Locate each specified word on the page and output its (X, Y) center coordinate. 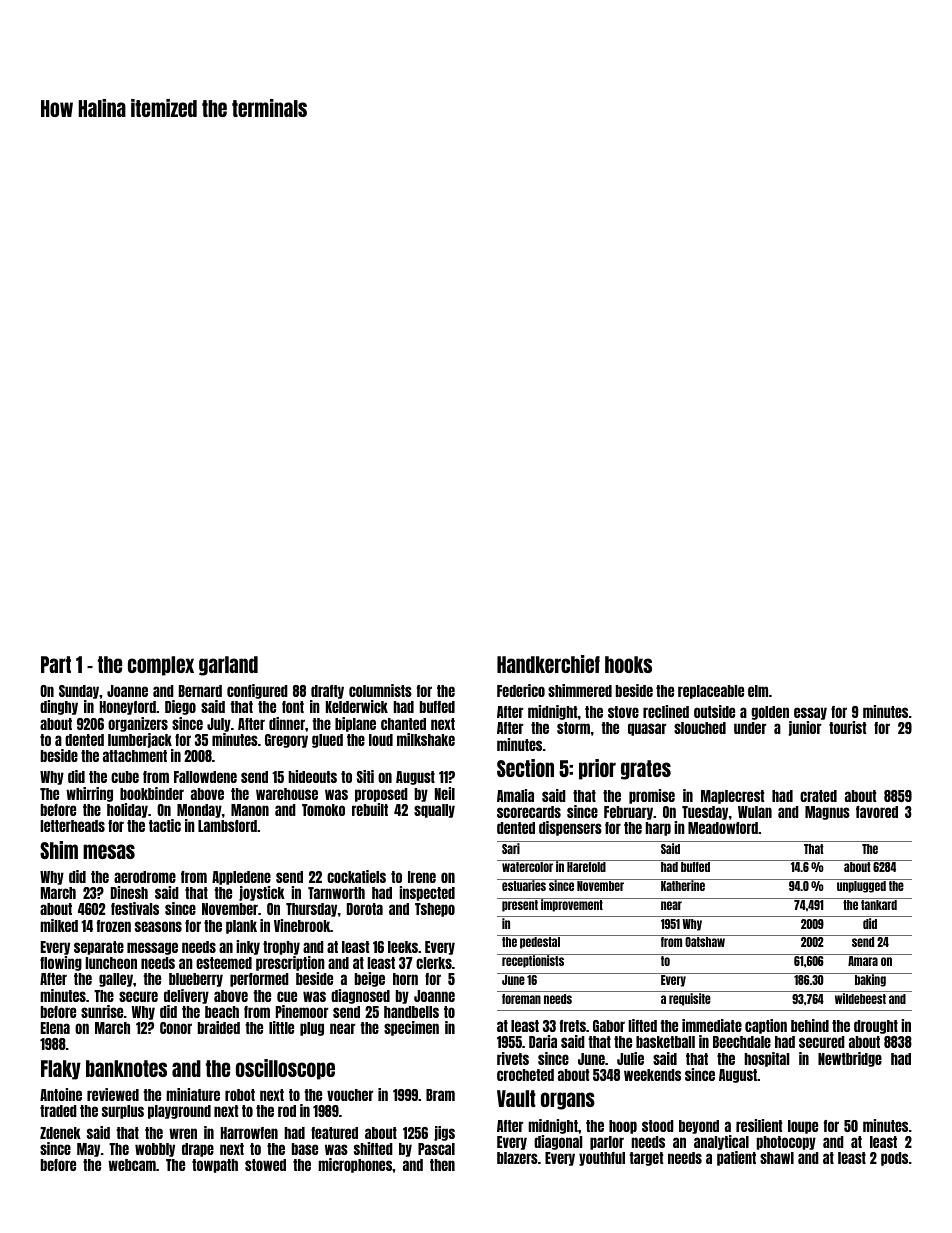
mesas (109, 851)
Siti (365, 776)
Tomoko (323, 810)
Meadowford (723, 828)
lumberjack (140, 740)
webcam (132, 1165)
